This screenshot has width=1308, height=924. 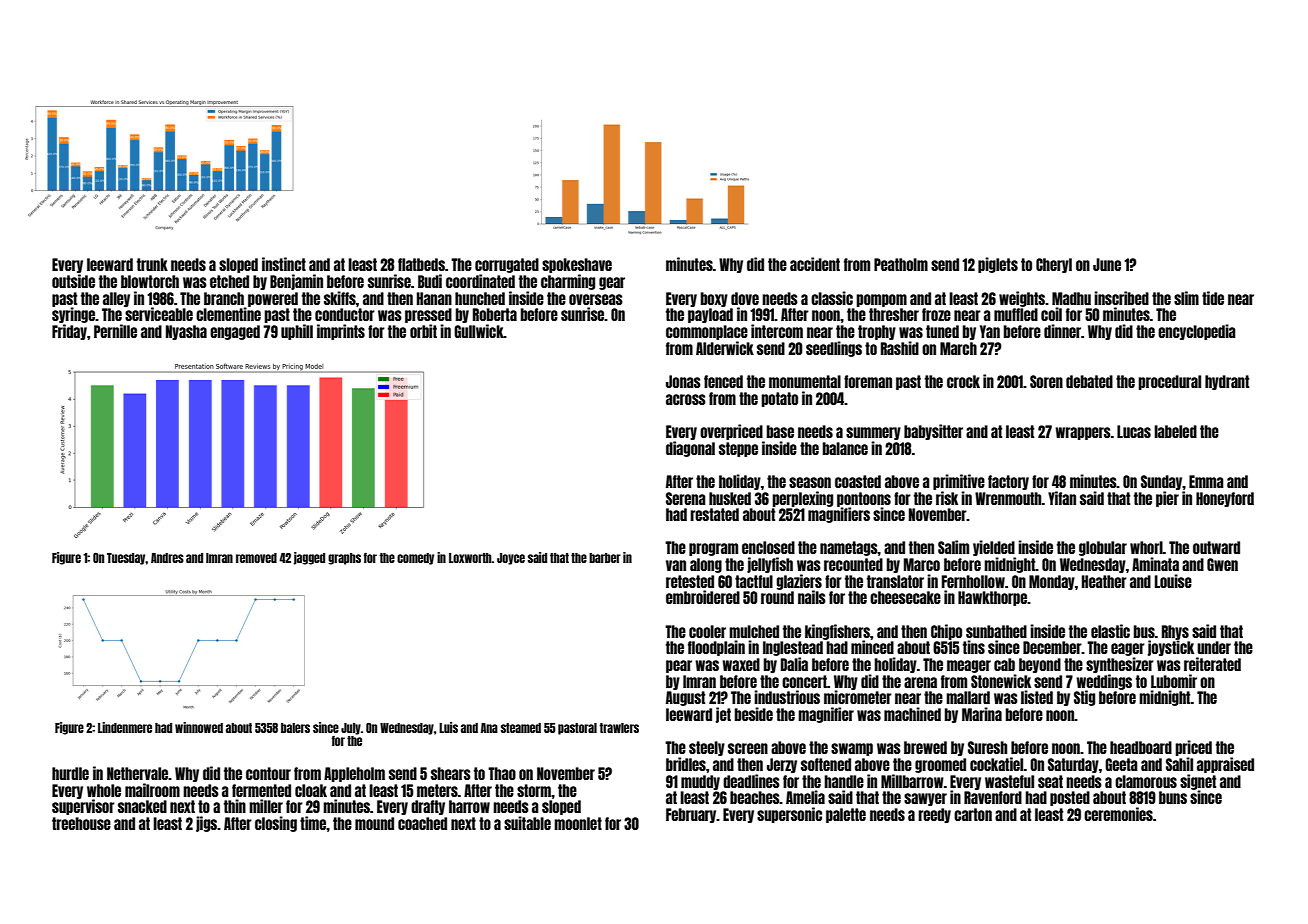 What do you see at coordinates (199, 727) in the screenshot?
I see `winnowed` at bounding box center [199, 727].
